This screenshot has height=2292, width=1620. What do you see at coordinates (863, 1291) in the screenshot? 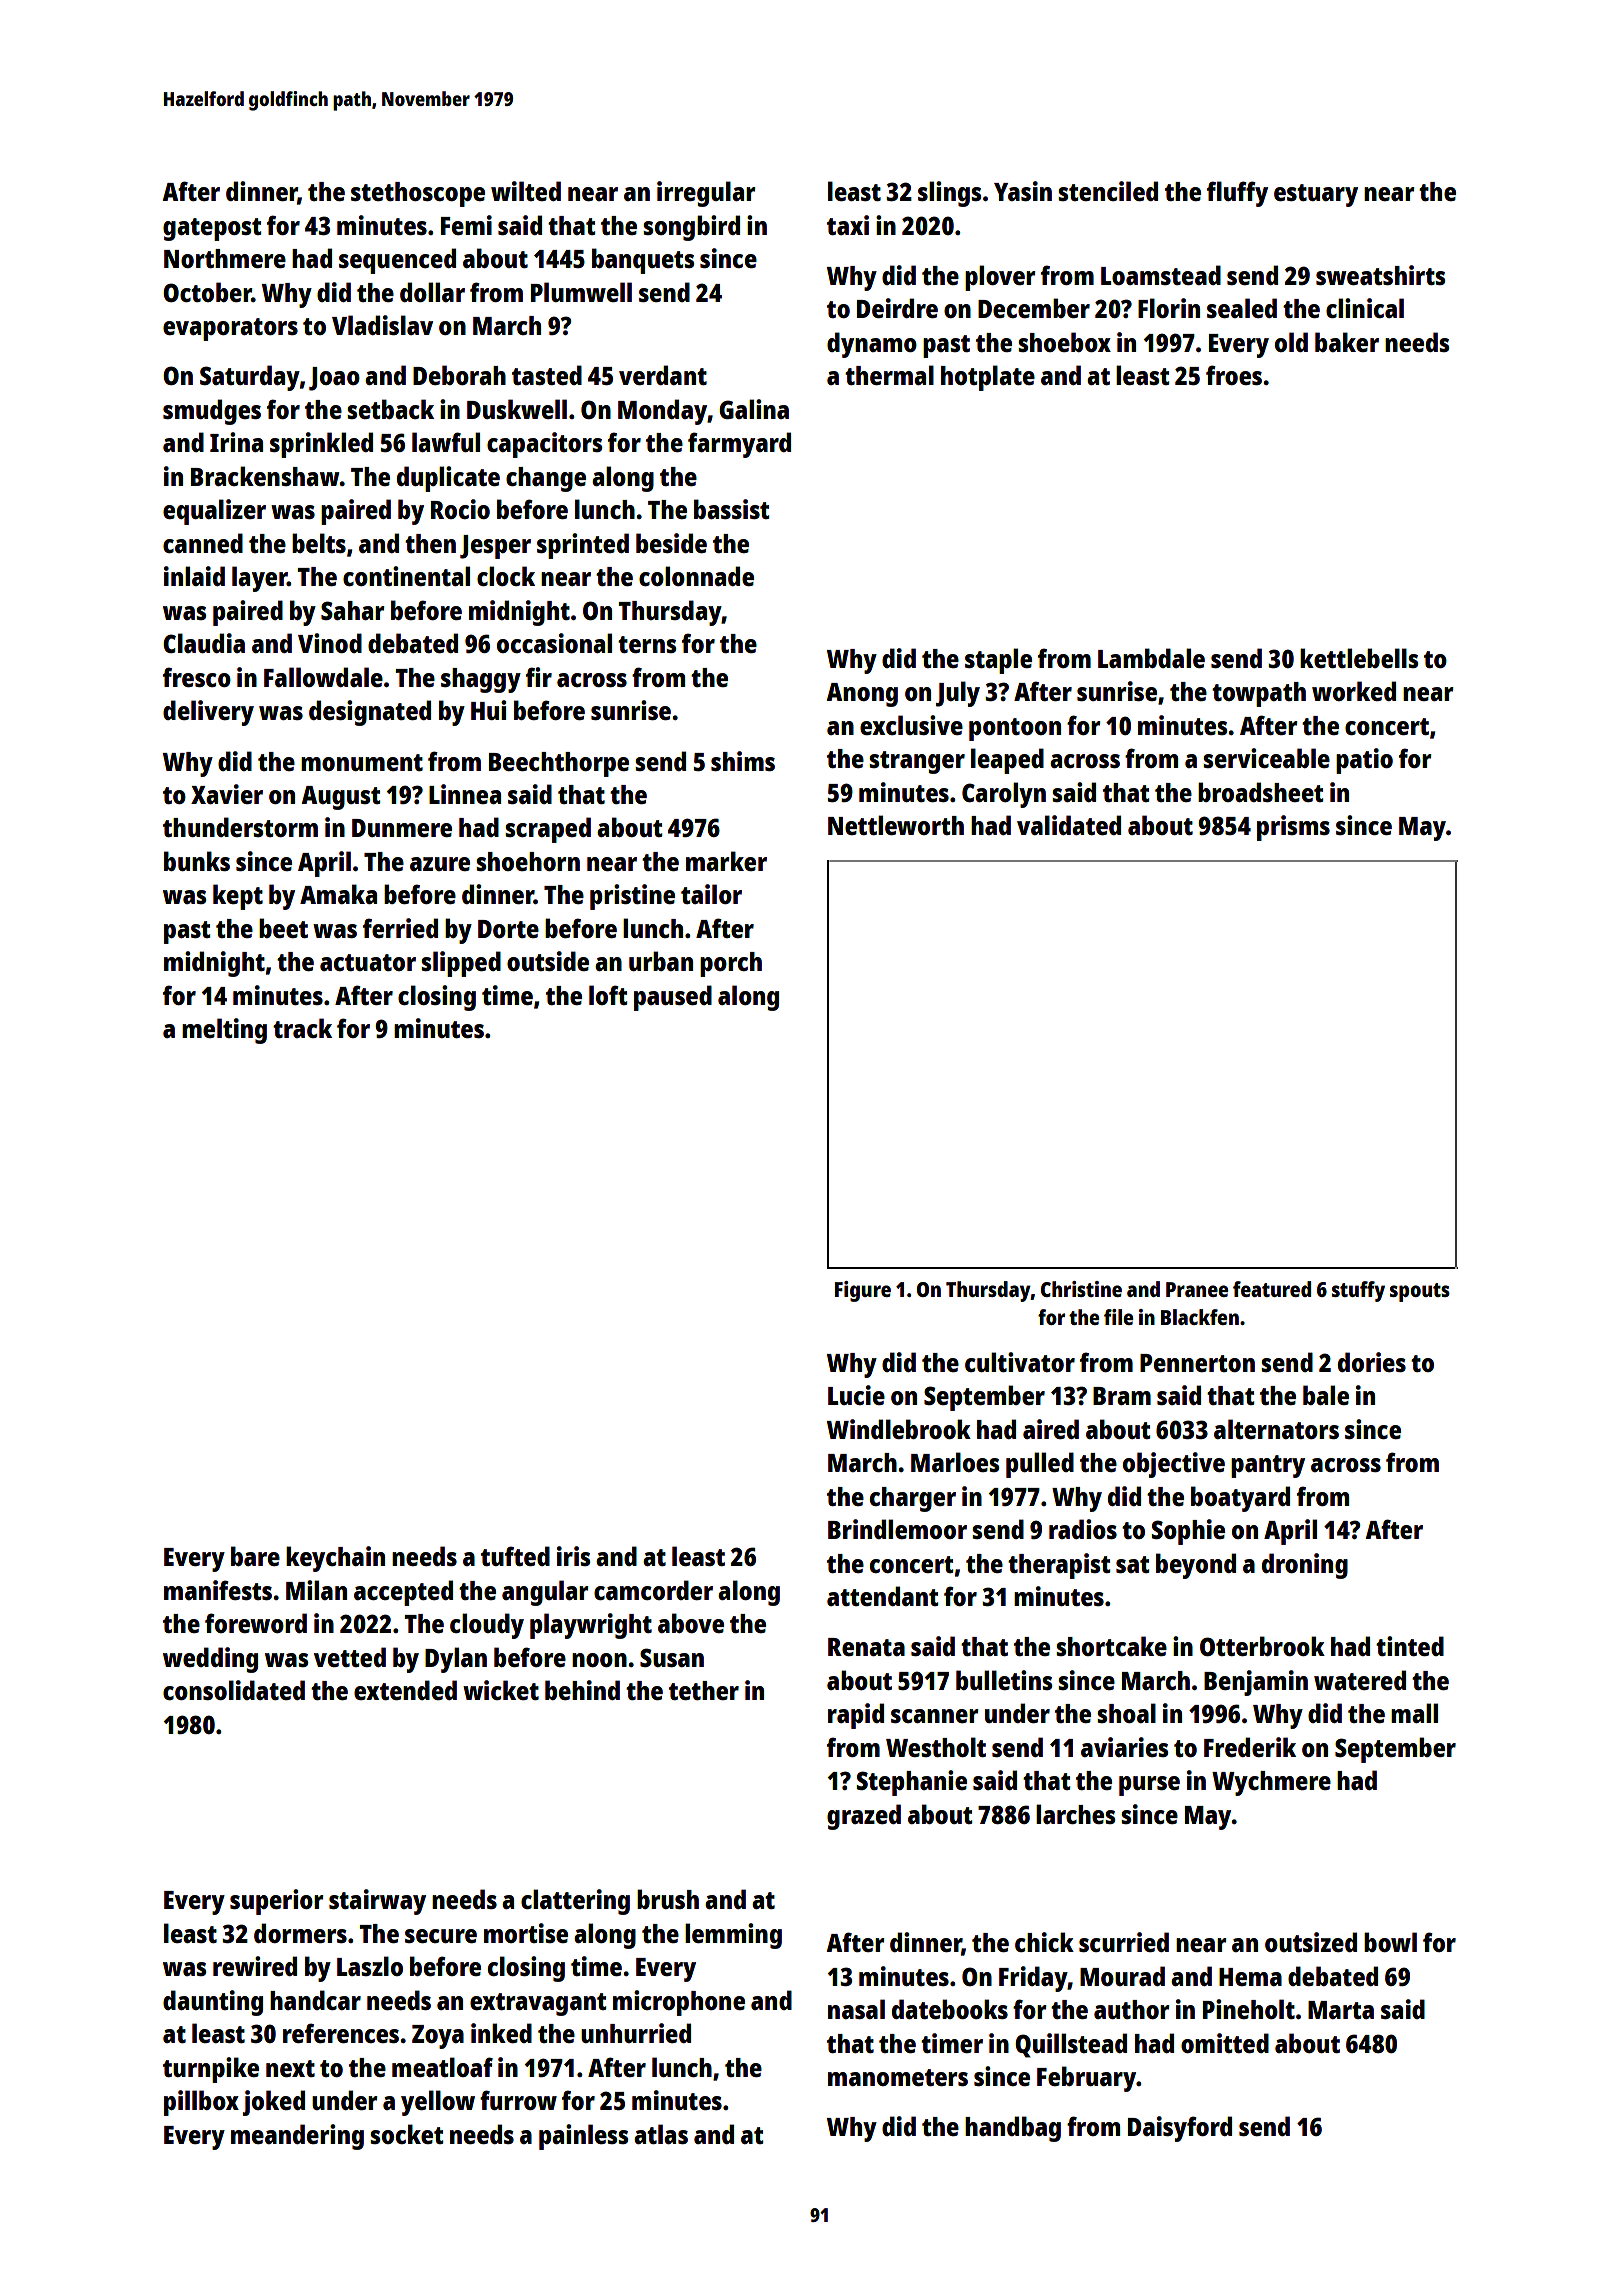
I see `Figure` at bounding box center [863, 1291].
